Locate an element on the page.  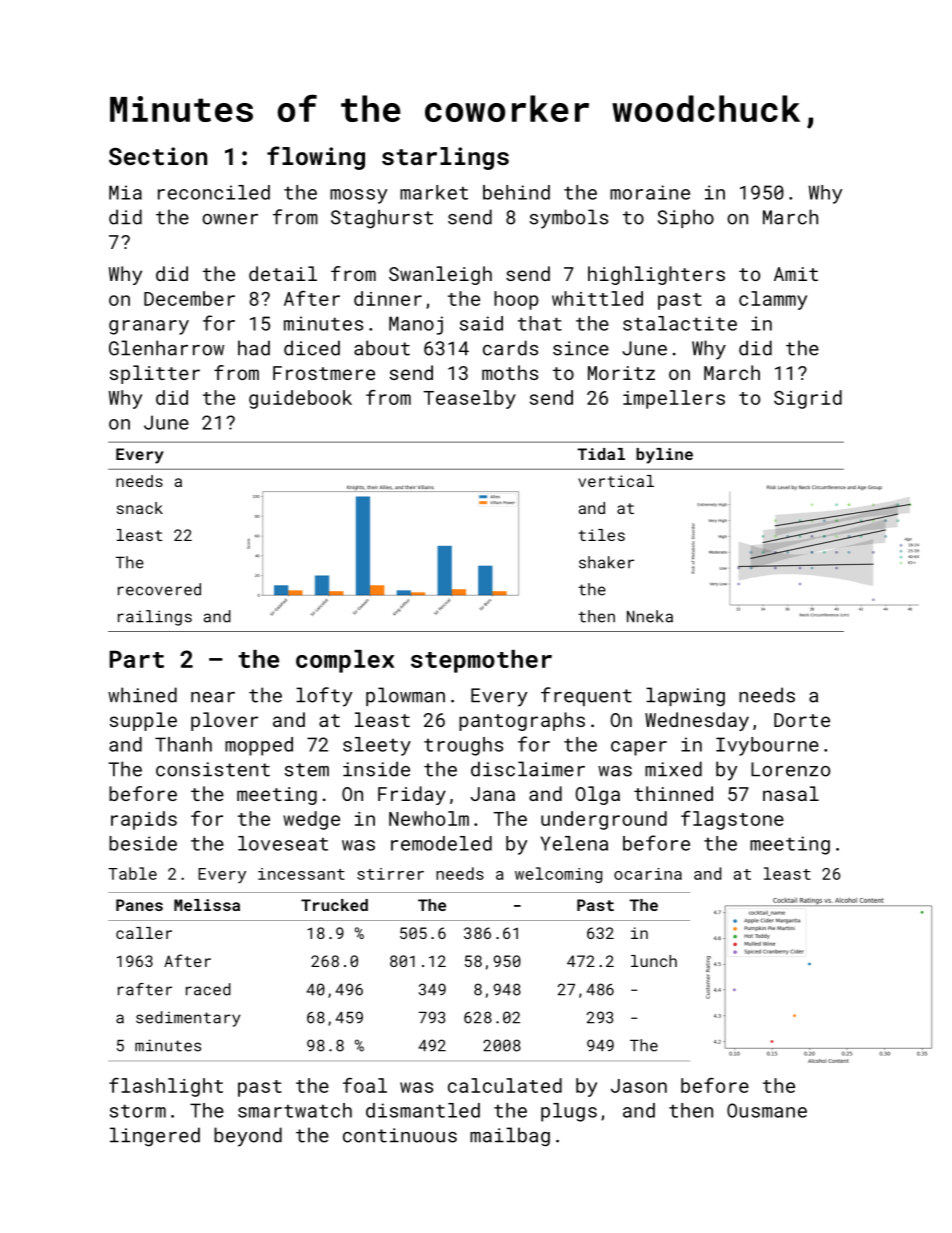
flagstone is located at coordinates (732, 820).
